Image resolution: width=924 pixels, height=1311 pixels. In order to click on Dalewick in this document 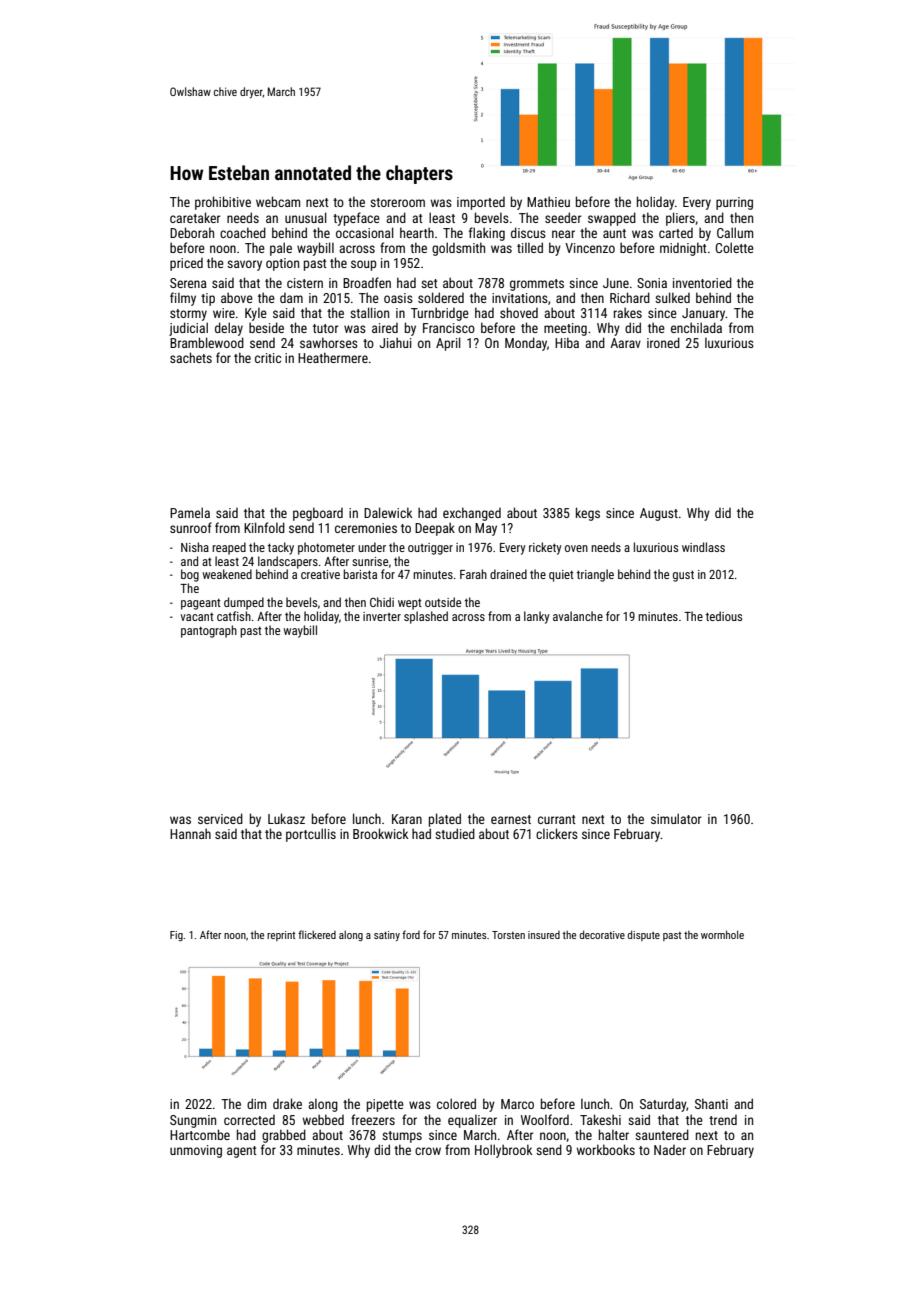, I will do `click(388, 512)`.
